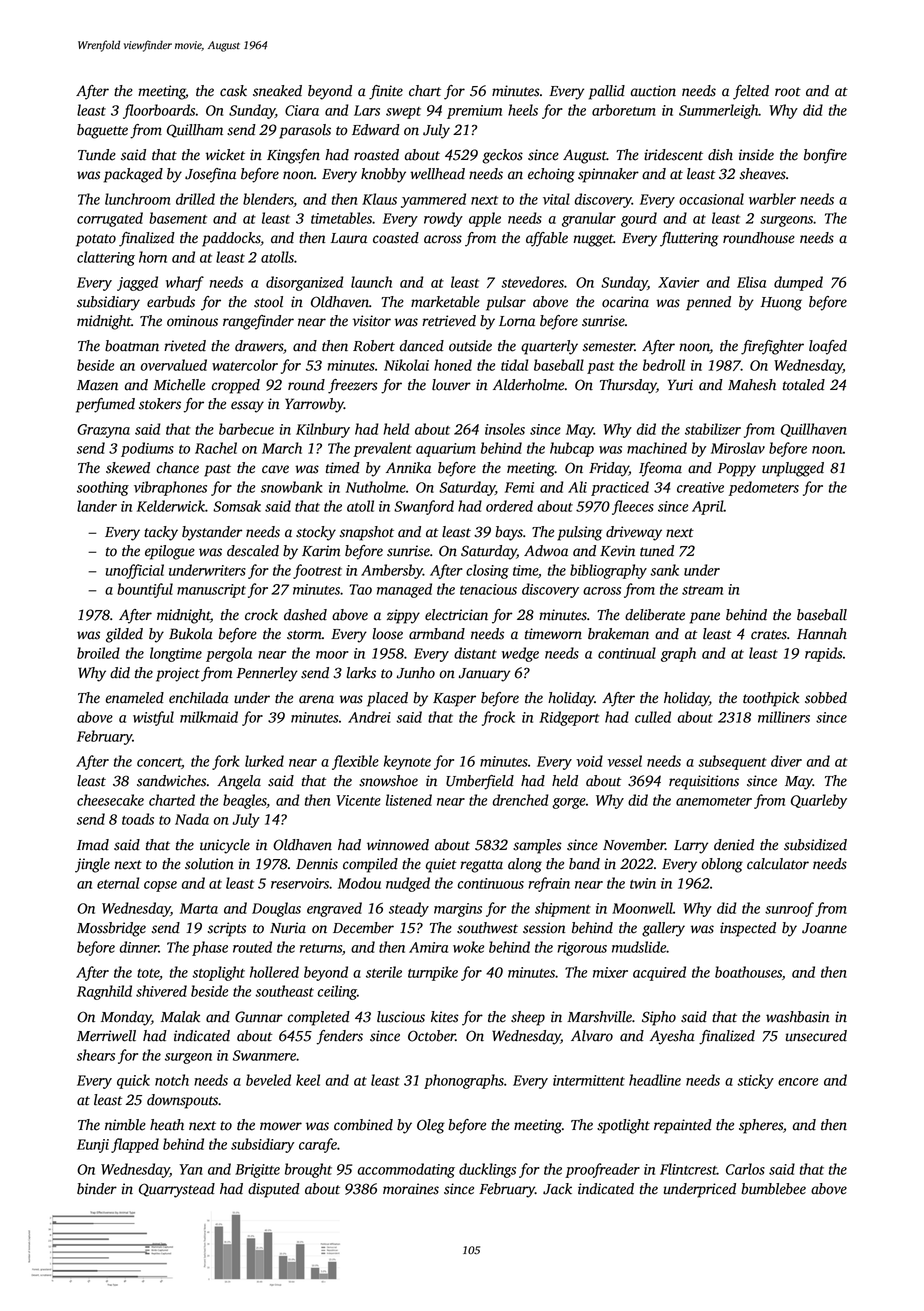 The width and height of the document is (924, 1311). What do you see at coordinates (367, 533) in the document?
I see `snapshot` at bounding box center [367, 533].
